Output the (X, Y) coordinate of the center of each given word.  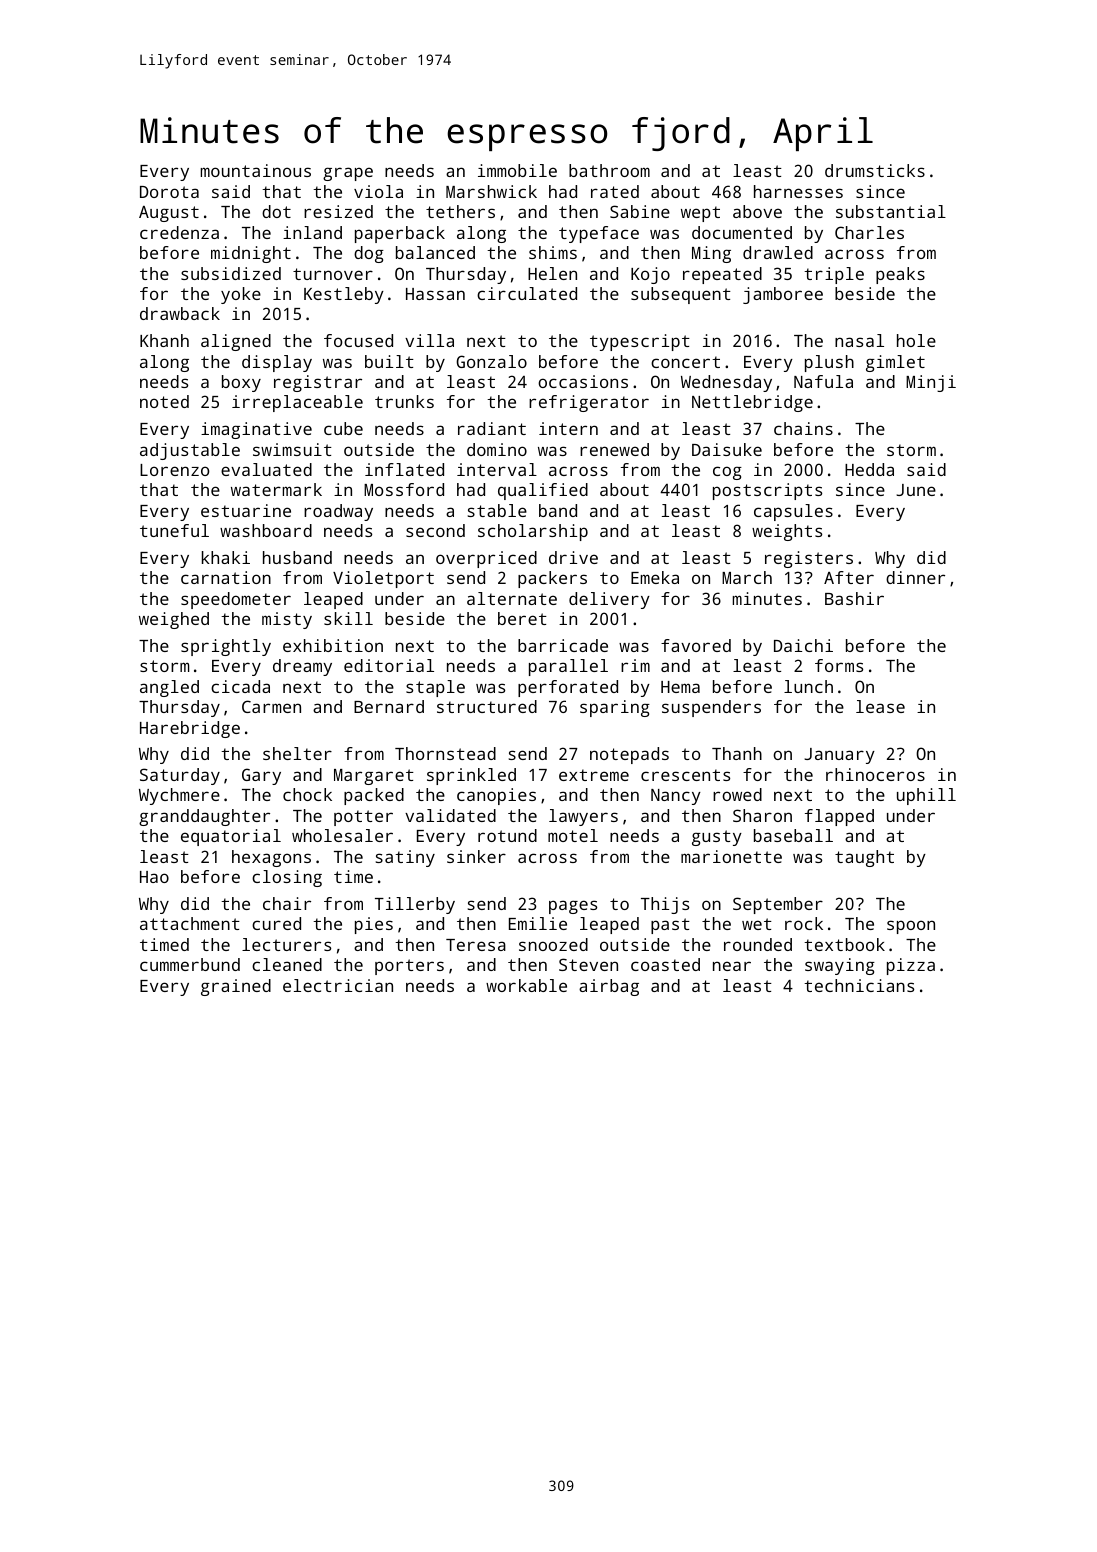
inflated (404, 469)
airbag (609, 987)
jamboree (783, 295)
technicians (859, 985)
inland (312, 232)
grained (236, 987)
